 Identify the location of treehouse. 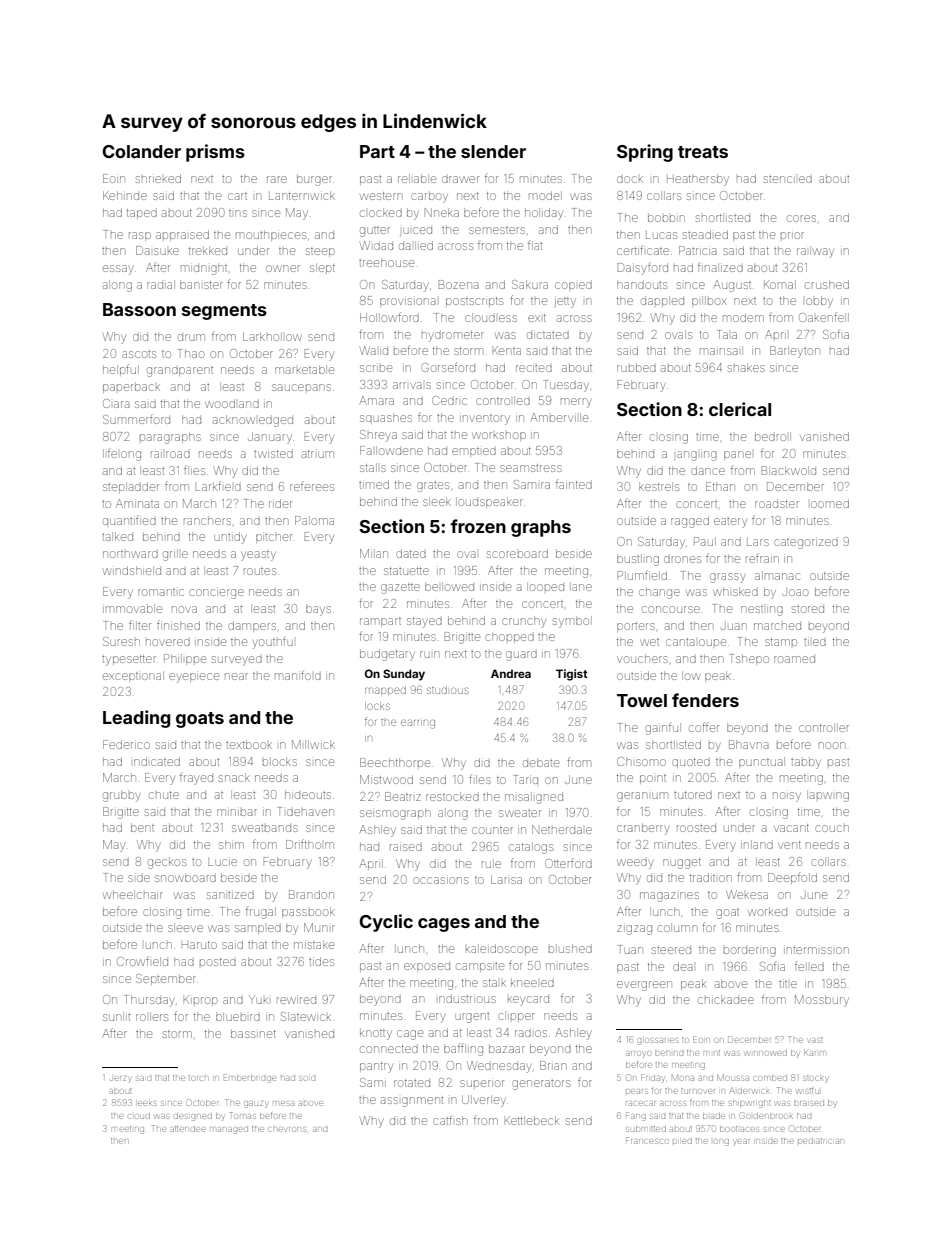
(386, 262).
